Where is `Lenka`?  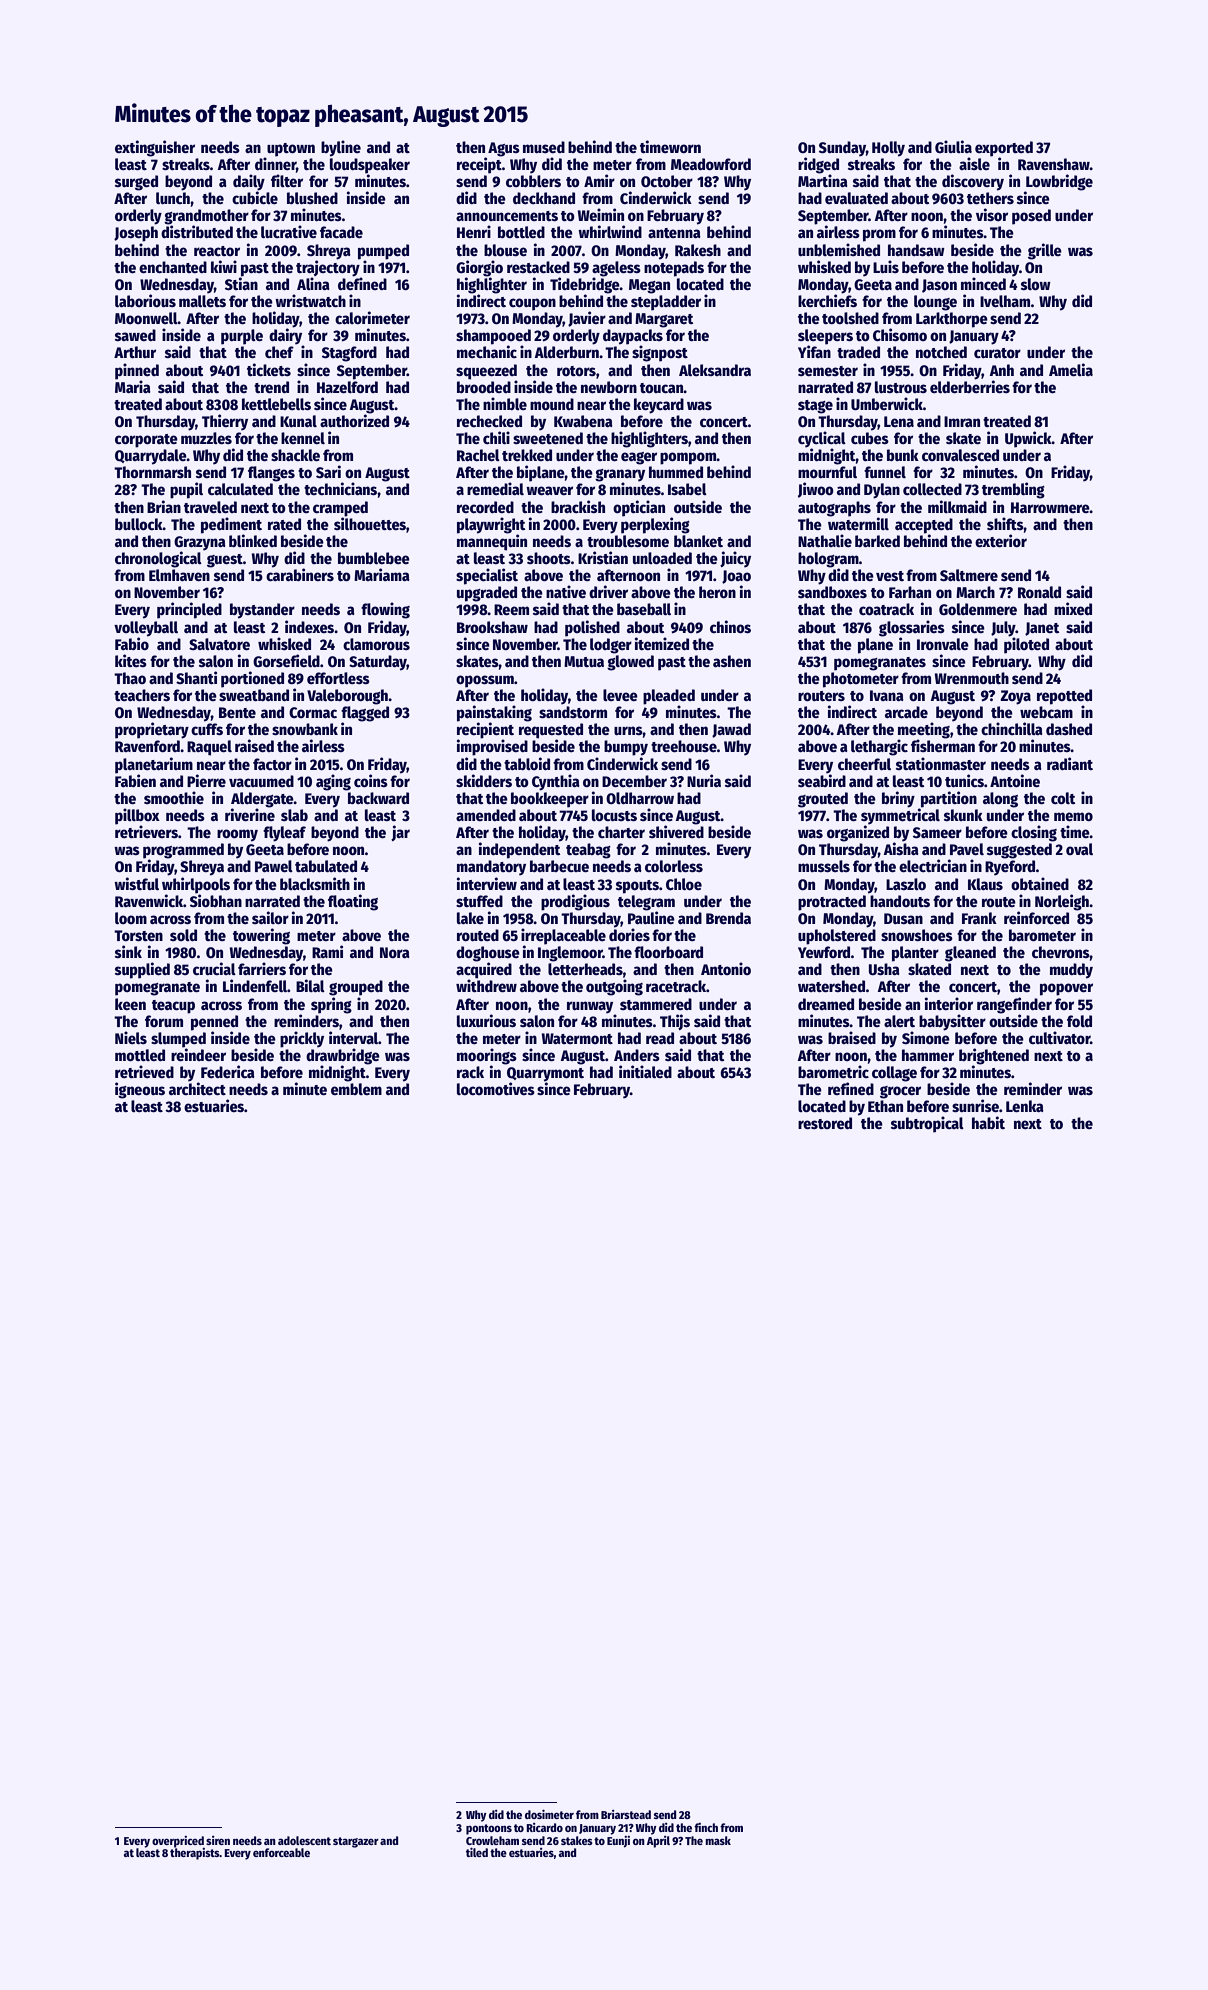
Lenka is located at coordinates (1025, 1106).
